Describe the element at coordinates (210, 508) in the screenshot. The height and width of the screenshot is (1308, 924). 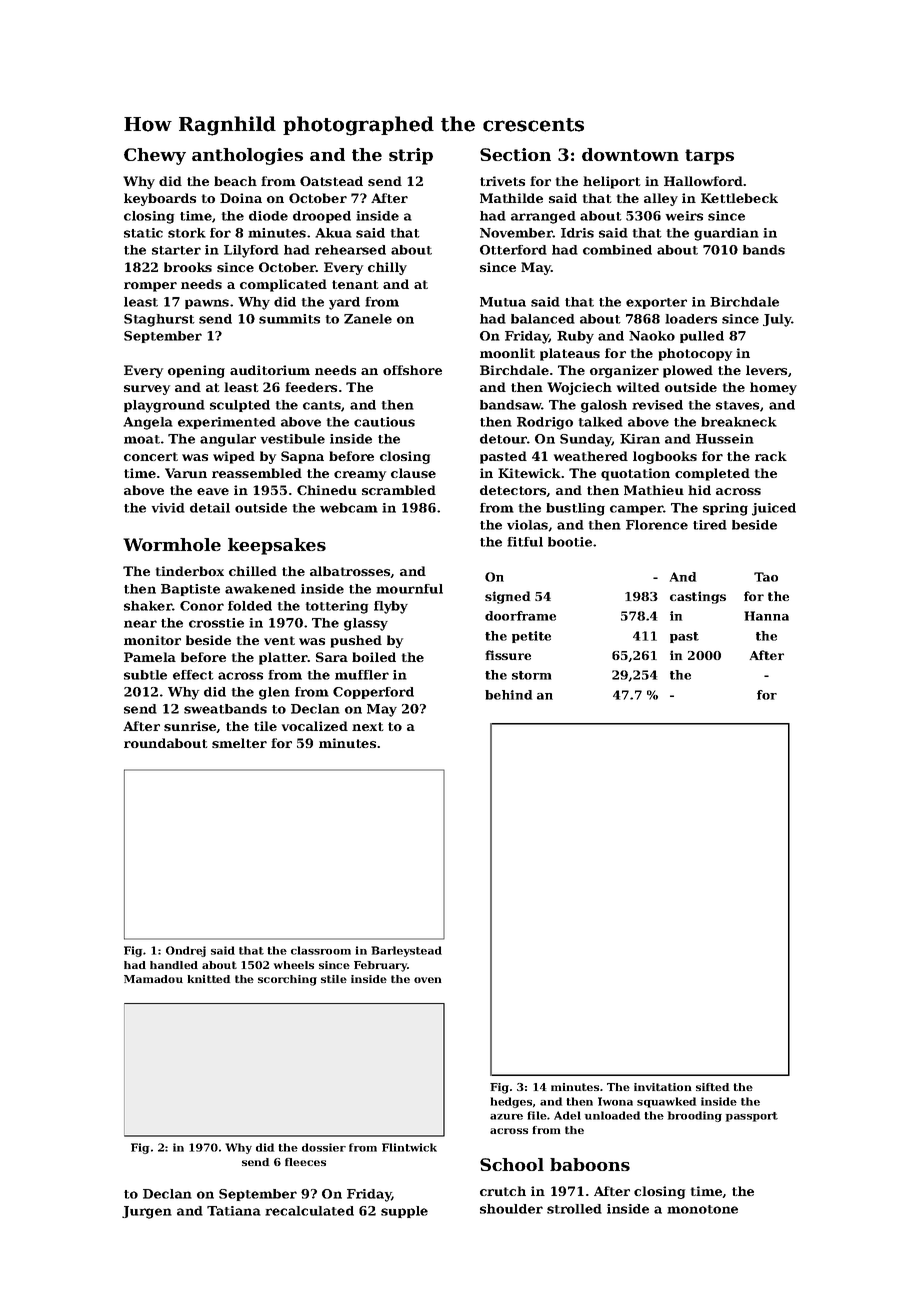
I see `detail` at that location.
